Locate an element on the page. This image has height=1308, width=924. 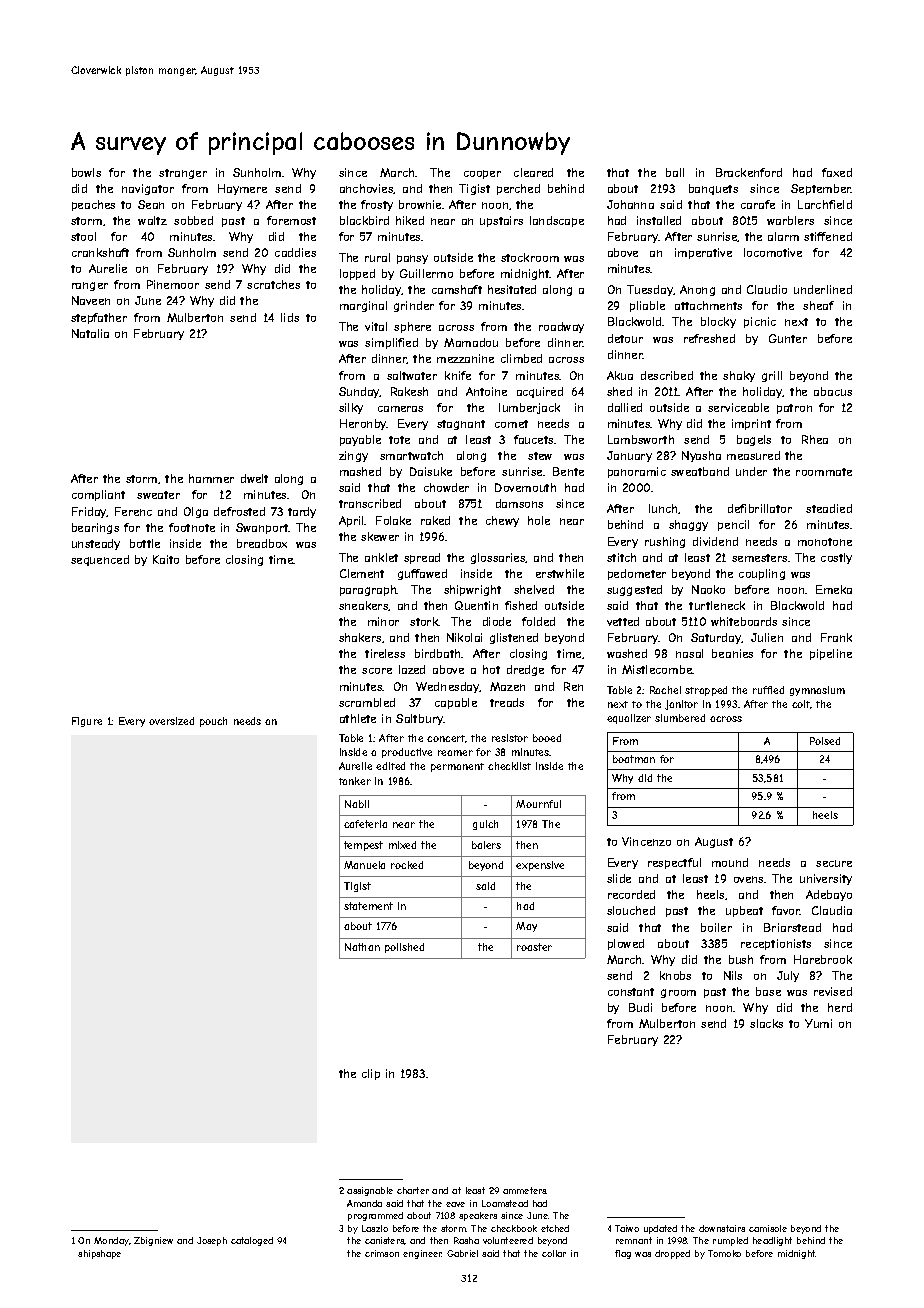
Haymere is located at coordinates (242, 189).
